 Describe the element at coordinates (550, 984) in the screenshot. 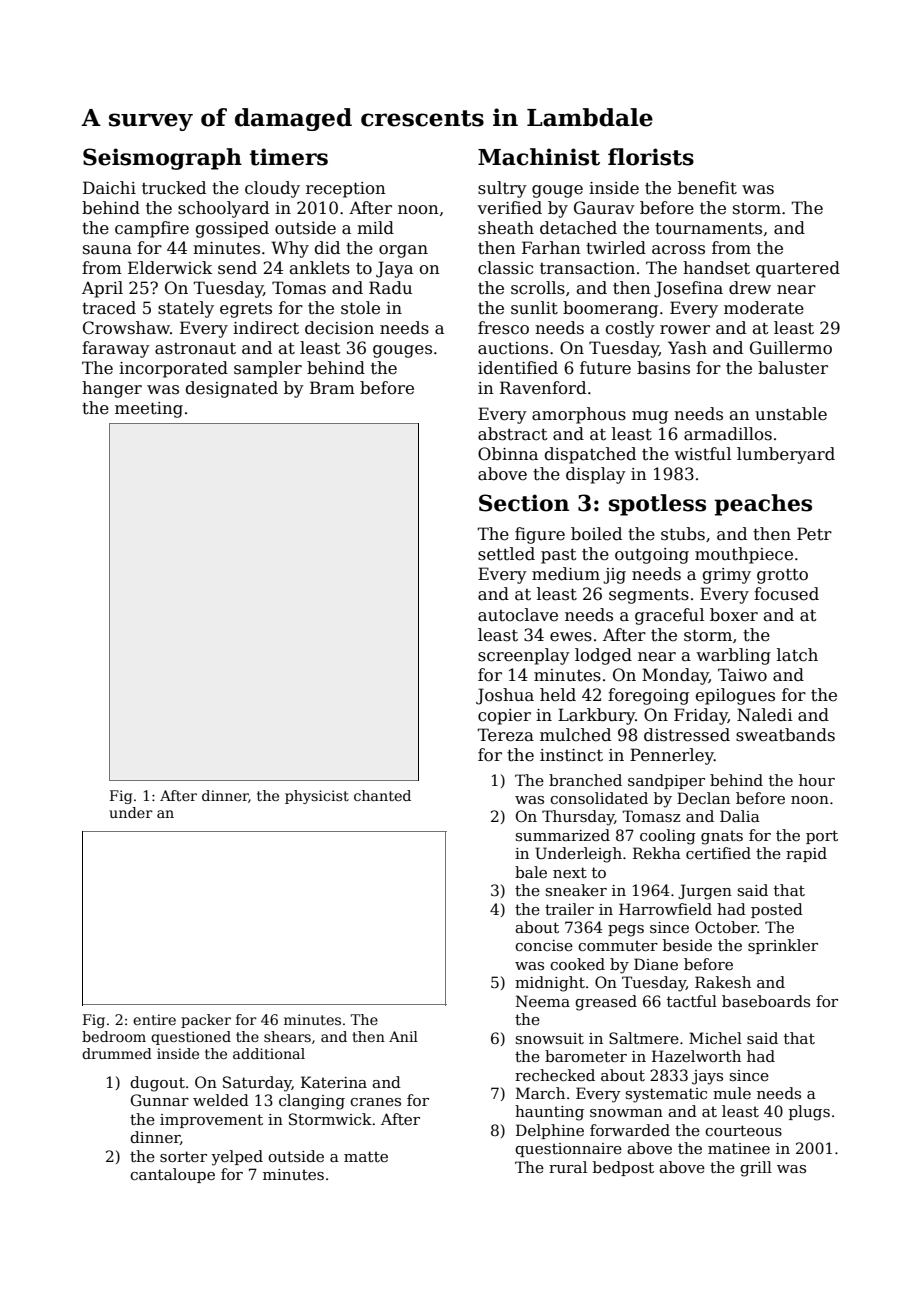

I see `midnight` at that location.
